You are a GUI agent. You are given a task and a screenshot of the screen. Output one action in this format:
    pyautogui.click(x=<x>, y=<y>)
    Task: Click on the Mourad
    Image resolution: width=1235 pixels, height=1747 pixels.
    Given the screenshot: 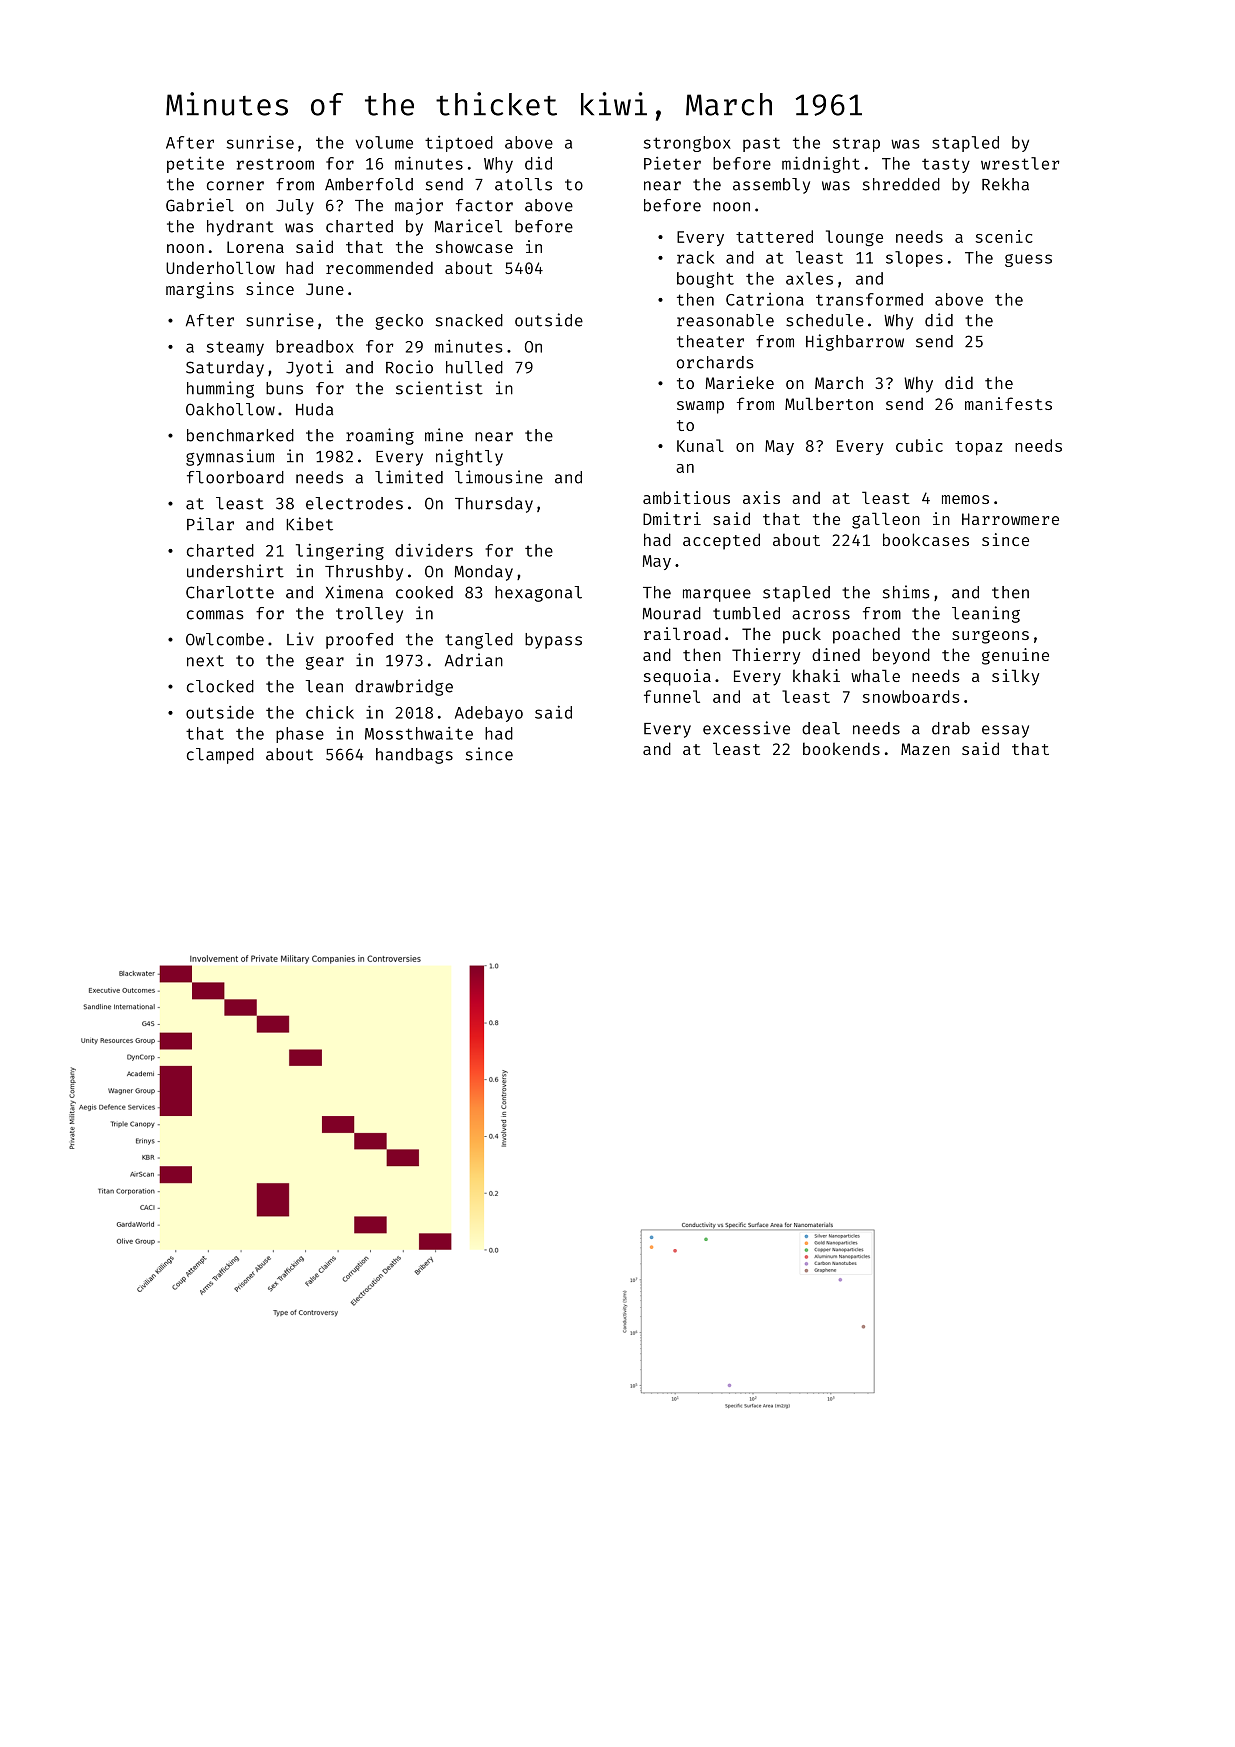 What is the action you would take?
    pyautogui.click(x=672, y=613)
